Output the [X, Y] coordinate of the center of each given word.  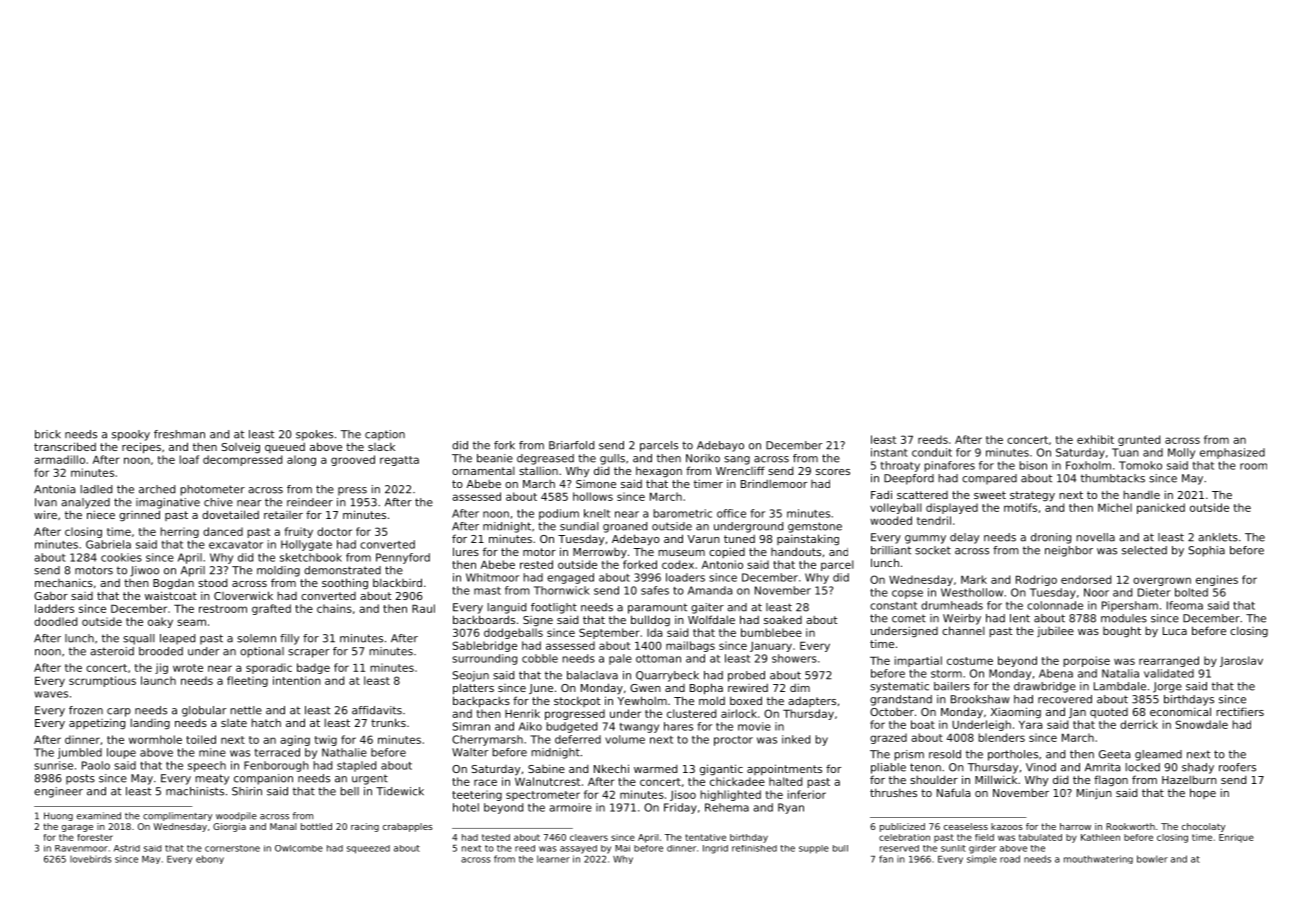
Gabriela [108, 544]
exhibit [1095, 439]
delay [964, 538]
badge [313, 668]
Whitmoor [492, 577]
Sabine [546, 769]
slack [381, 447]
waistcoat [171, 595]
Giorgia [229, 827]
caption [385, 435]
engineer [58, 792]
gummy [925, 539]
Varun [704, 539]
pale [620, 659]
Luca [1175, 631]
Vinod [1041, 767]
